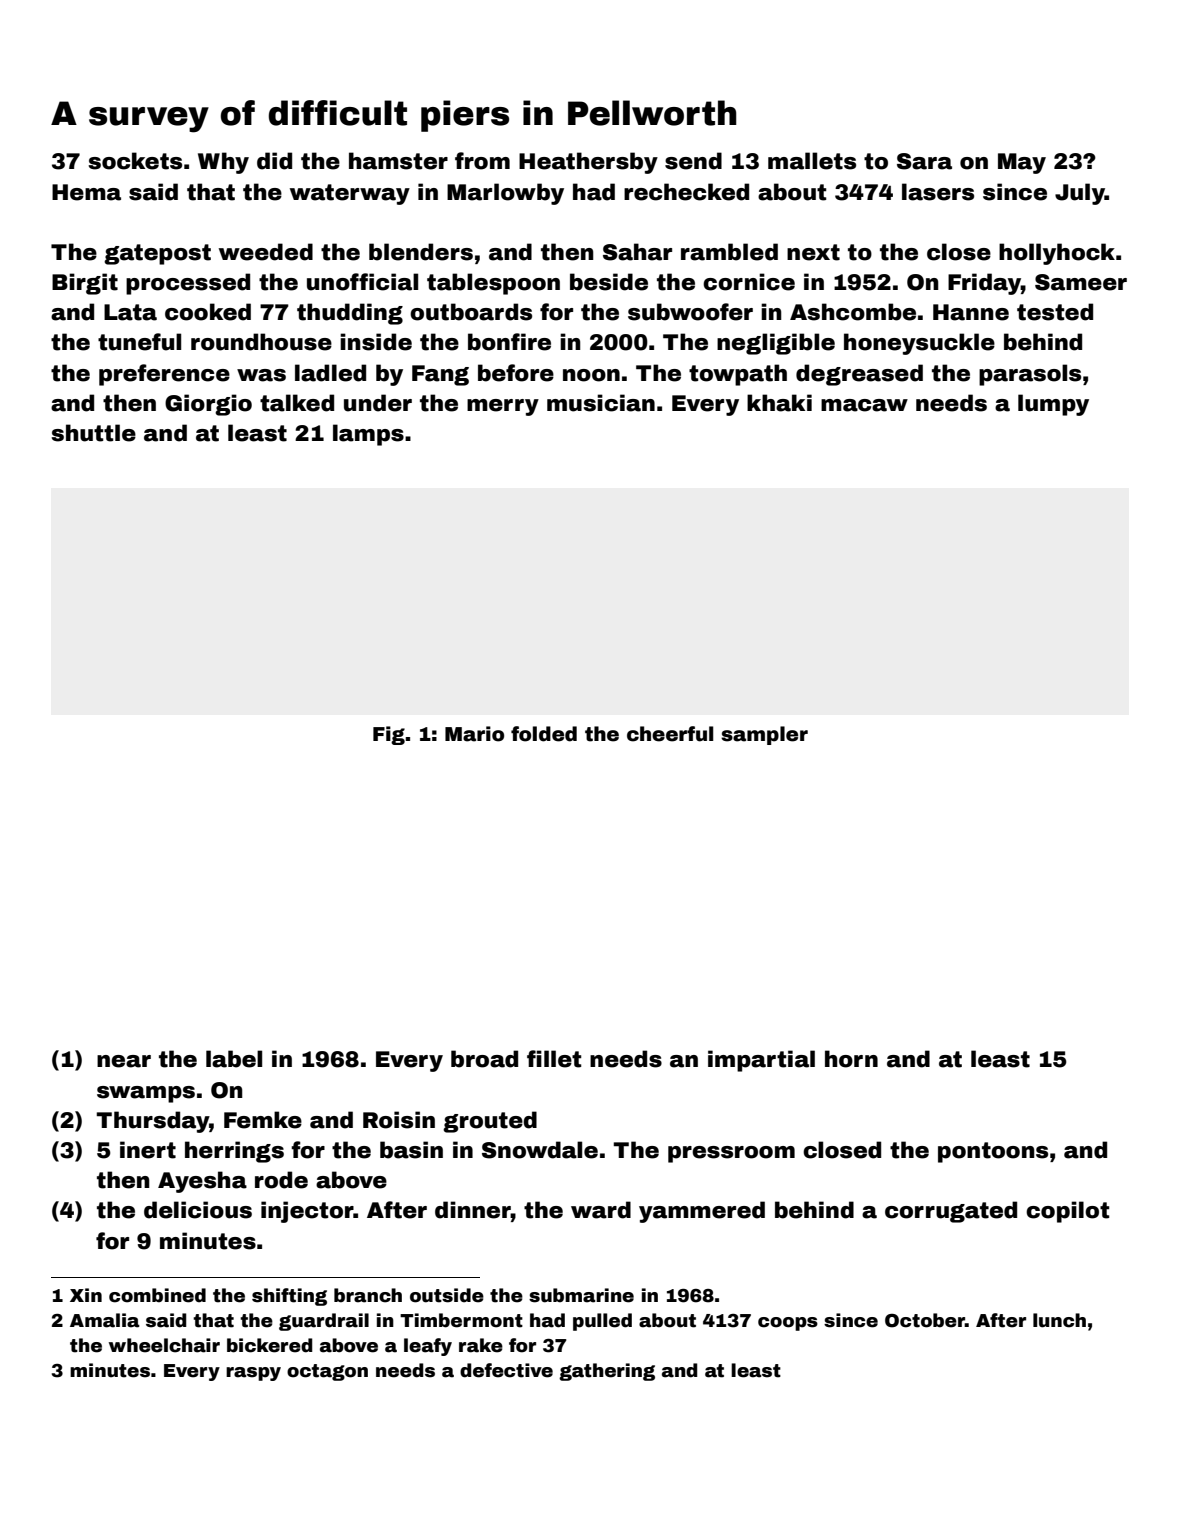 Image resolution: width=1180 pixels, height=1528 pixels. Describe the element at coordinates (484, 1059) in the document. I see `broad` at that location.
